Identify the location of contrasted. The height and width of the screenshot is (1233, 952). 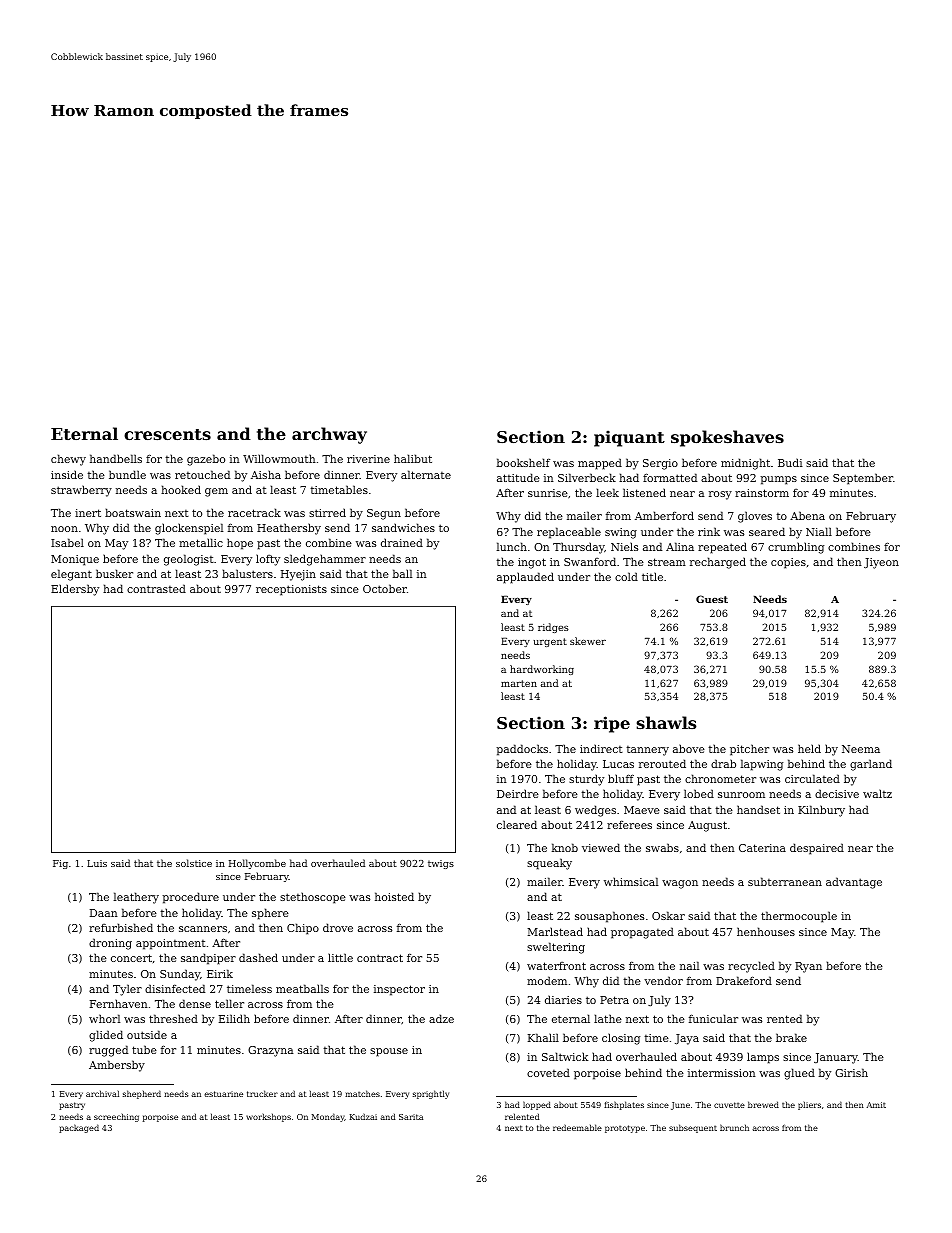
(156, 588).
